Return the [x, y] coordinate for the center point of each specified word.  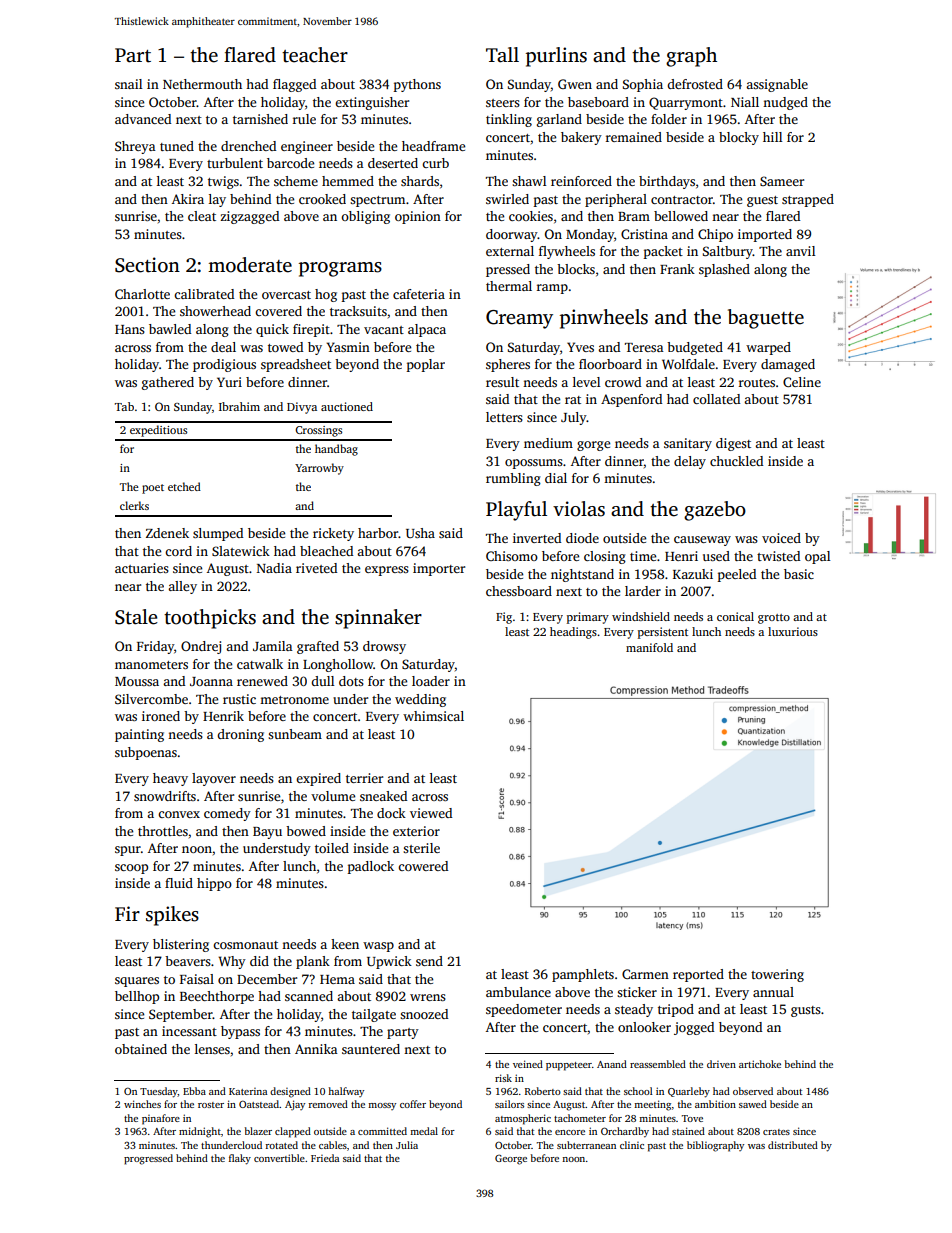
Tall [502, 55]
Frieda [325, 1158]
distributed [793, 1145]
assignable [777, 85]
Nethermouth [202, 84]
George [511, 1159]
